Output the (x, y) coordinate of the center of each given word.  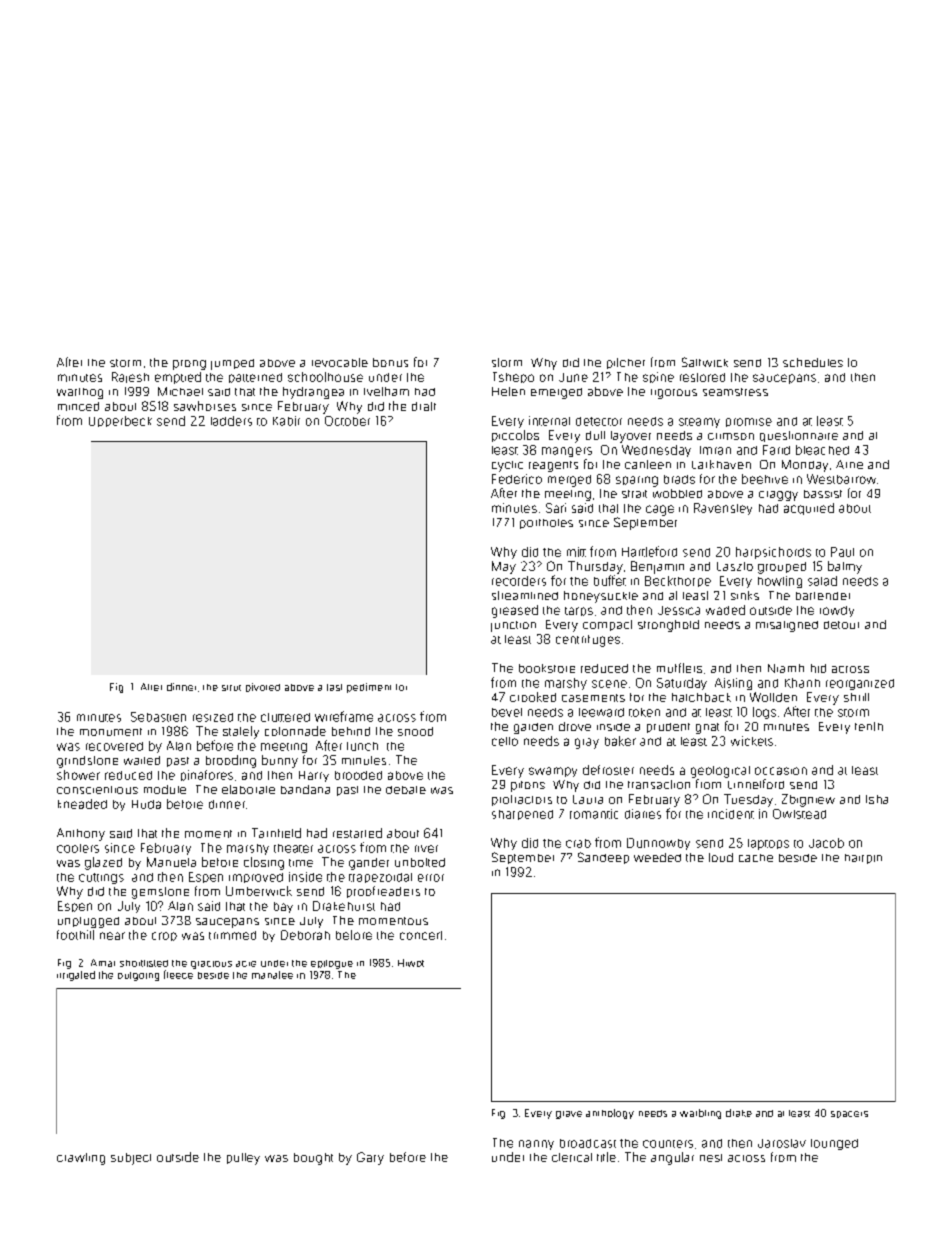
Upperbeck (120, 421)
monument (111, 732)
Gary (370, 1158)
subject (131, 1159)
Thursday (595, 567)
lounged (834, 1144)
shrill (856, 697)
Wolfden (773, 697)
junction (513, 626)
